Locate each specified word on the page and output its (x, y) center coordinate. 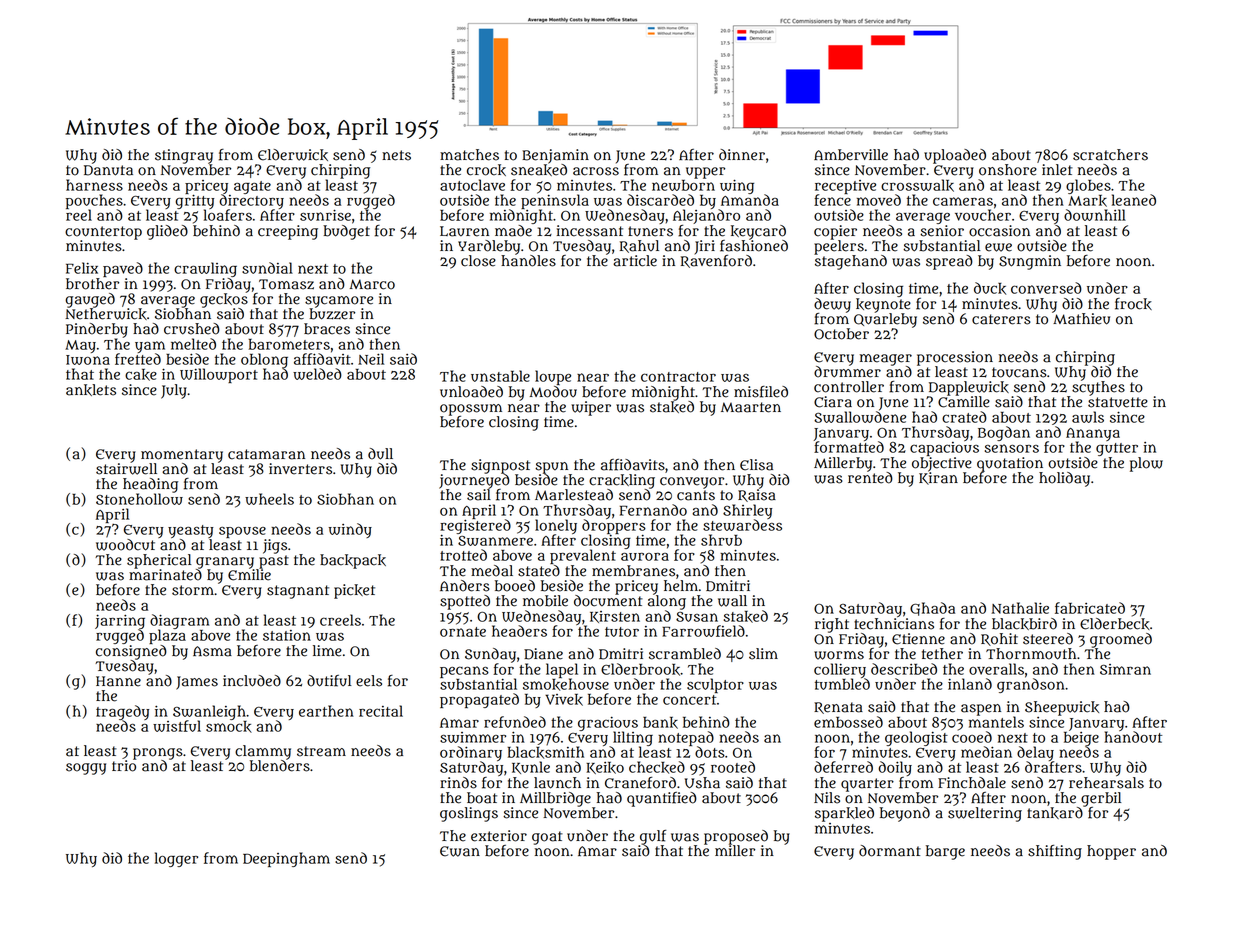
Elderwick (293, 155)
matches (469, 155)
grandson (1031, 685)
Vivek (564, 700)
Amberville (851, 155)
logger (176, 859)
